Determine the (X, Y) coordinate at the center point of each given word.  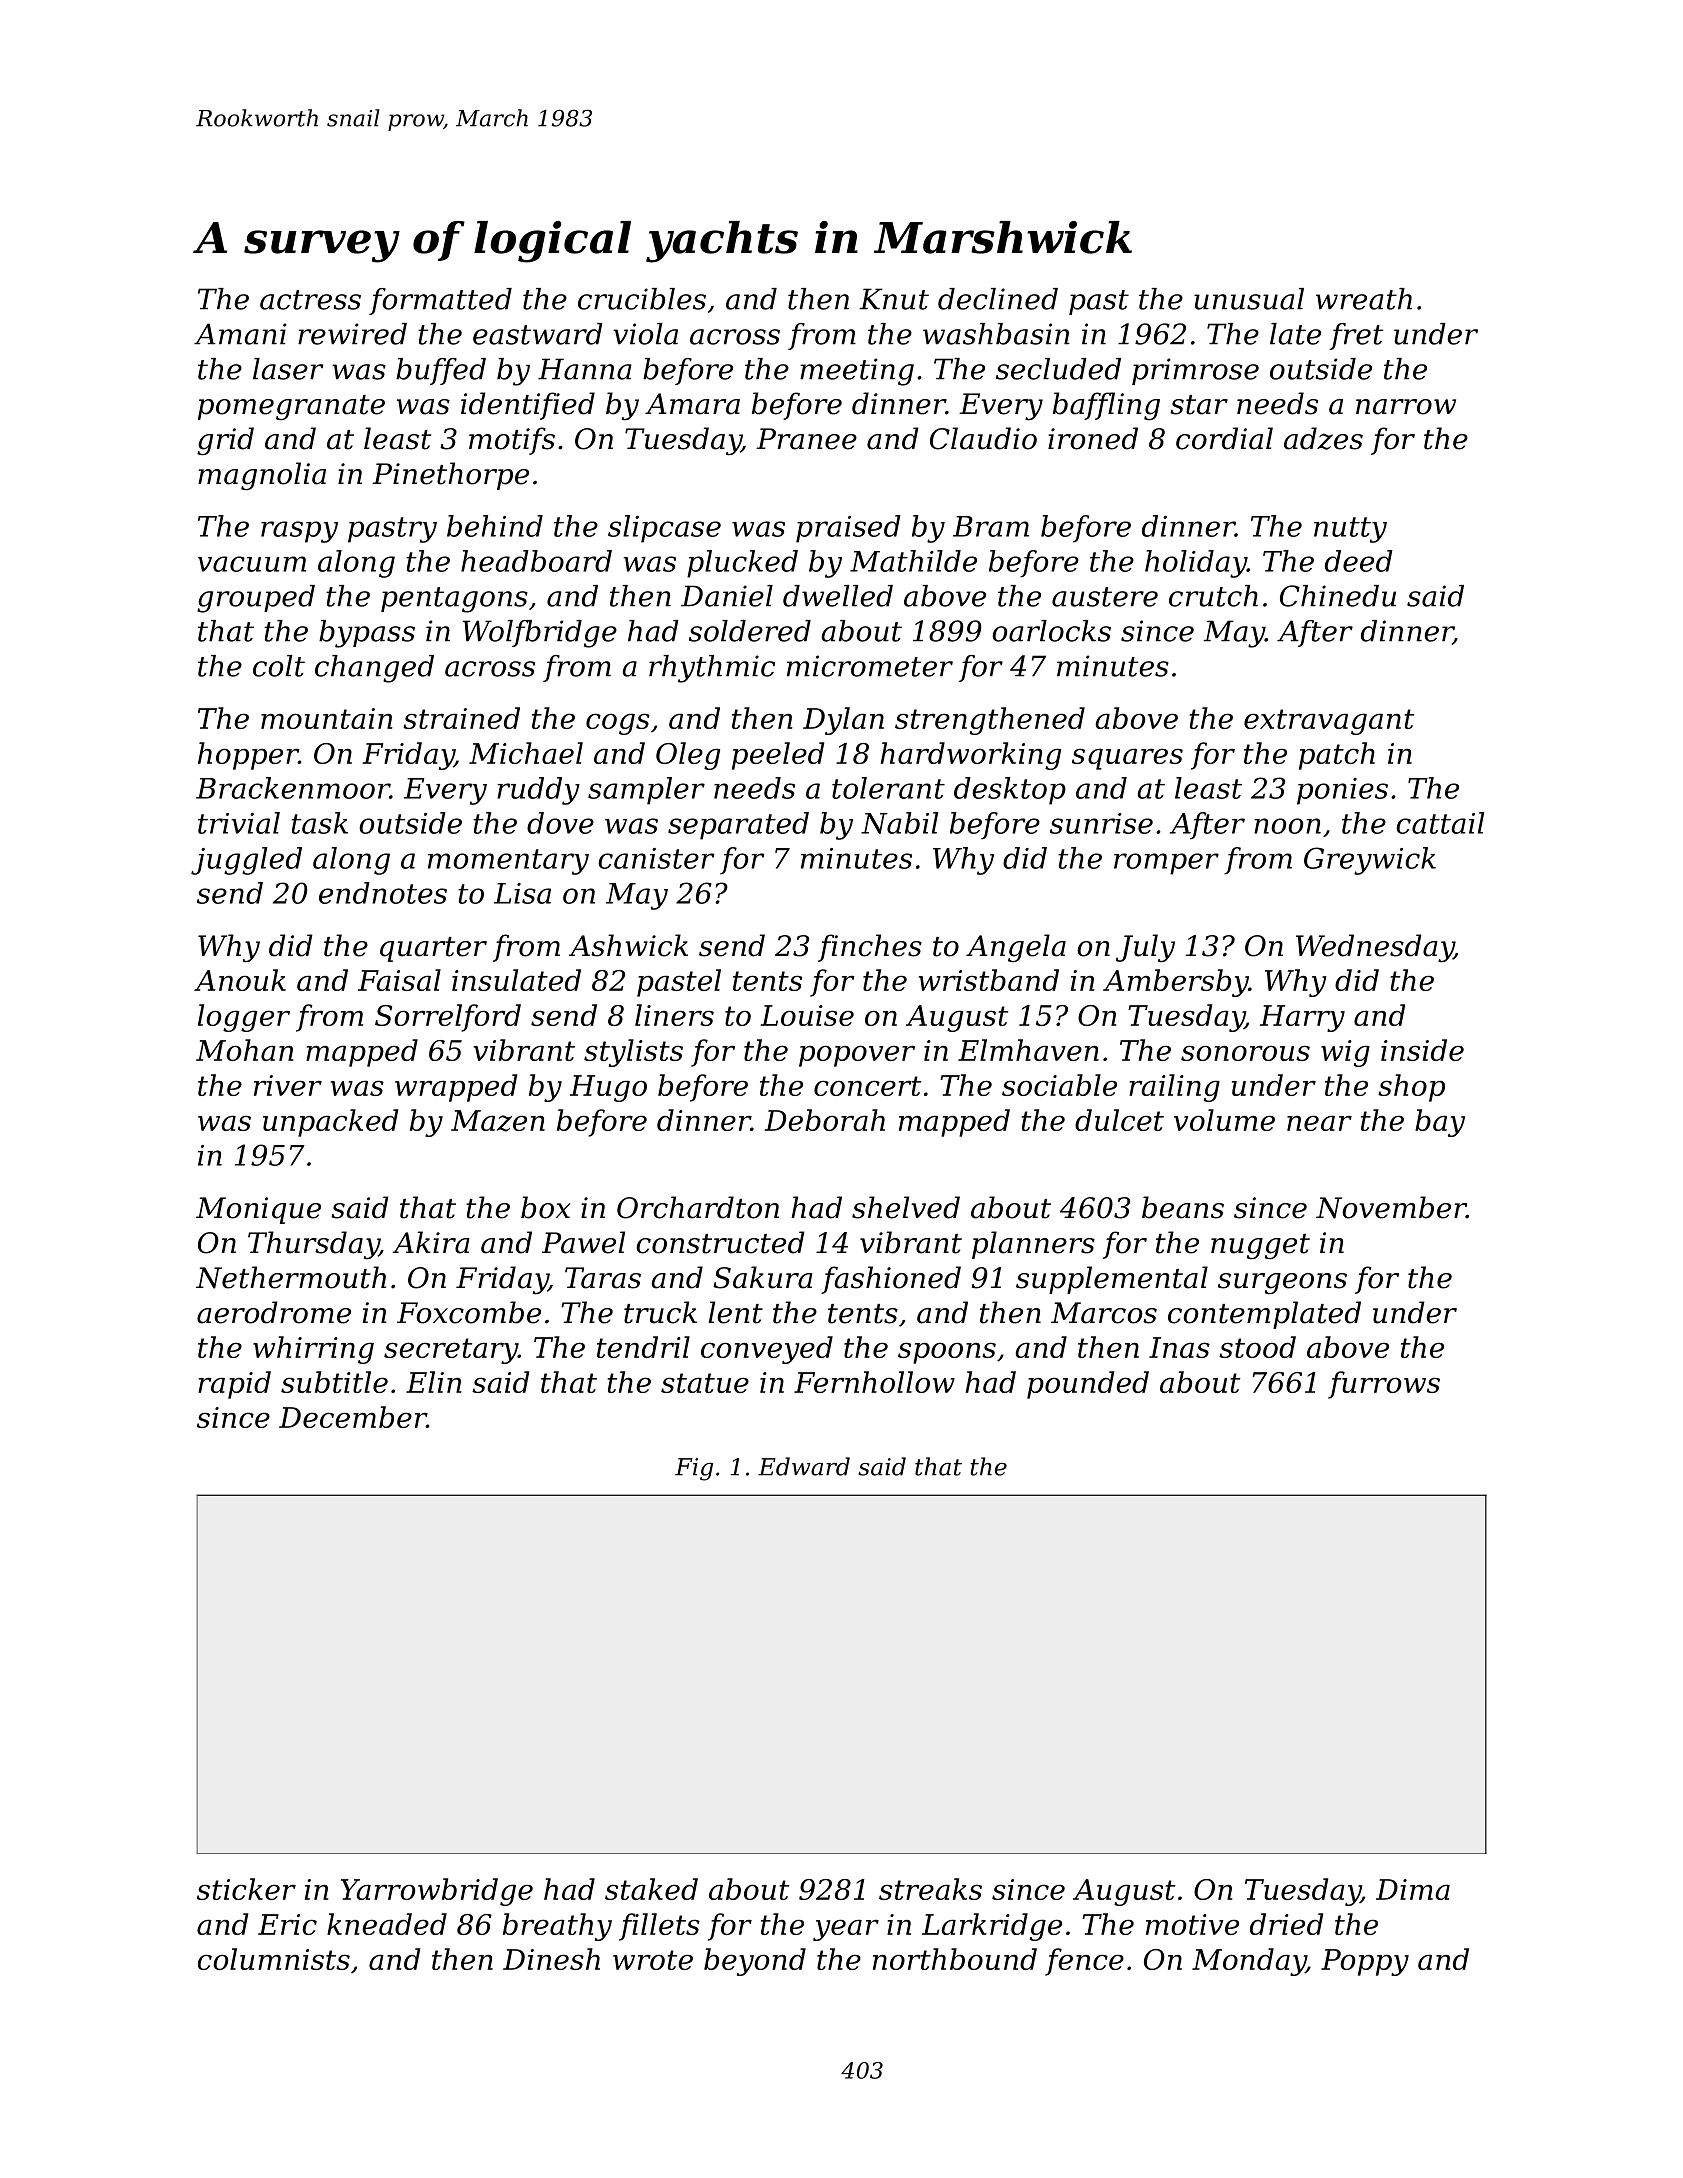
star (1199, 405)
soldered (750, 631)
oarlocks (1051, 631)
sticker (246, 1889)
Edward (804, 1466)
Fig (694, 1469)
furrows (1384, 1385)
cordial (1224, 438)
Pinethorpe (450, 476)
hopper (248, 756)
